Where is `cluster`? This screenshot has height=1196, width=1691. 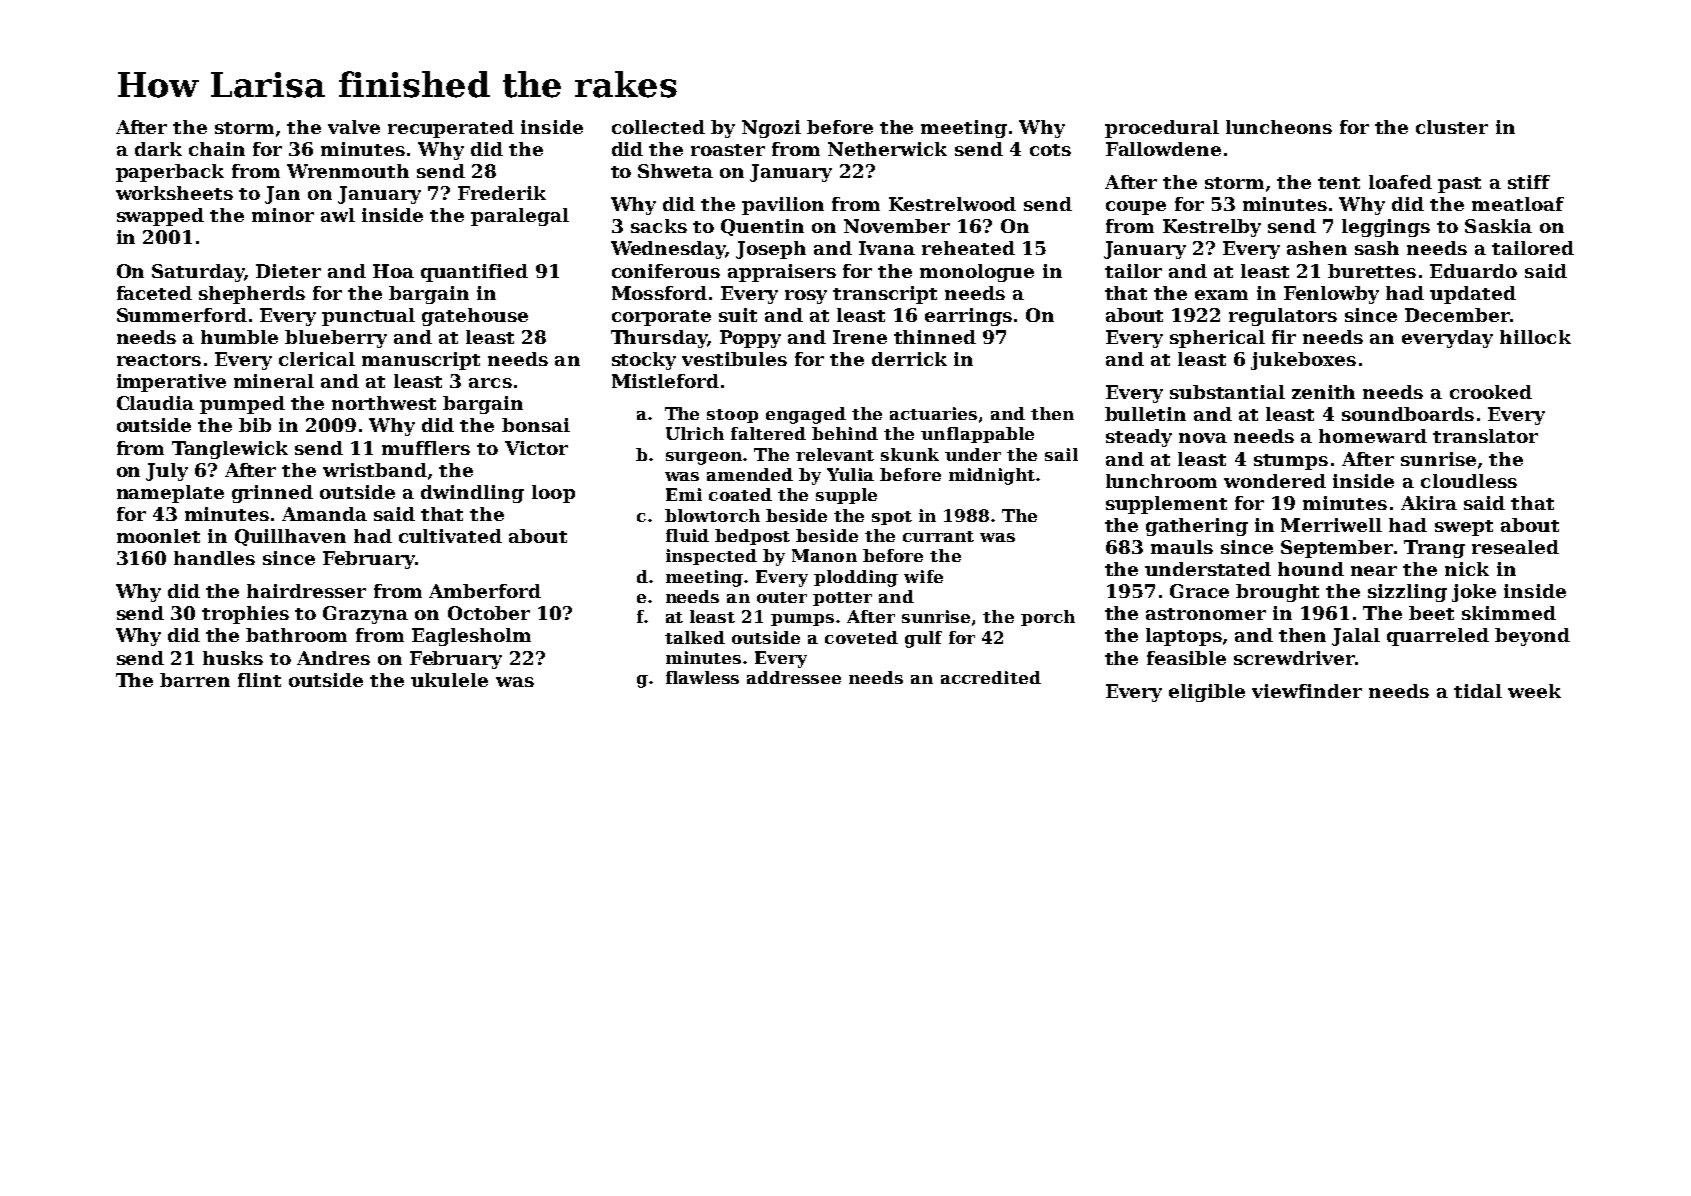
cluster is located at coordinates (1452, 127).
